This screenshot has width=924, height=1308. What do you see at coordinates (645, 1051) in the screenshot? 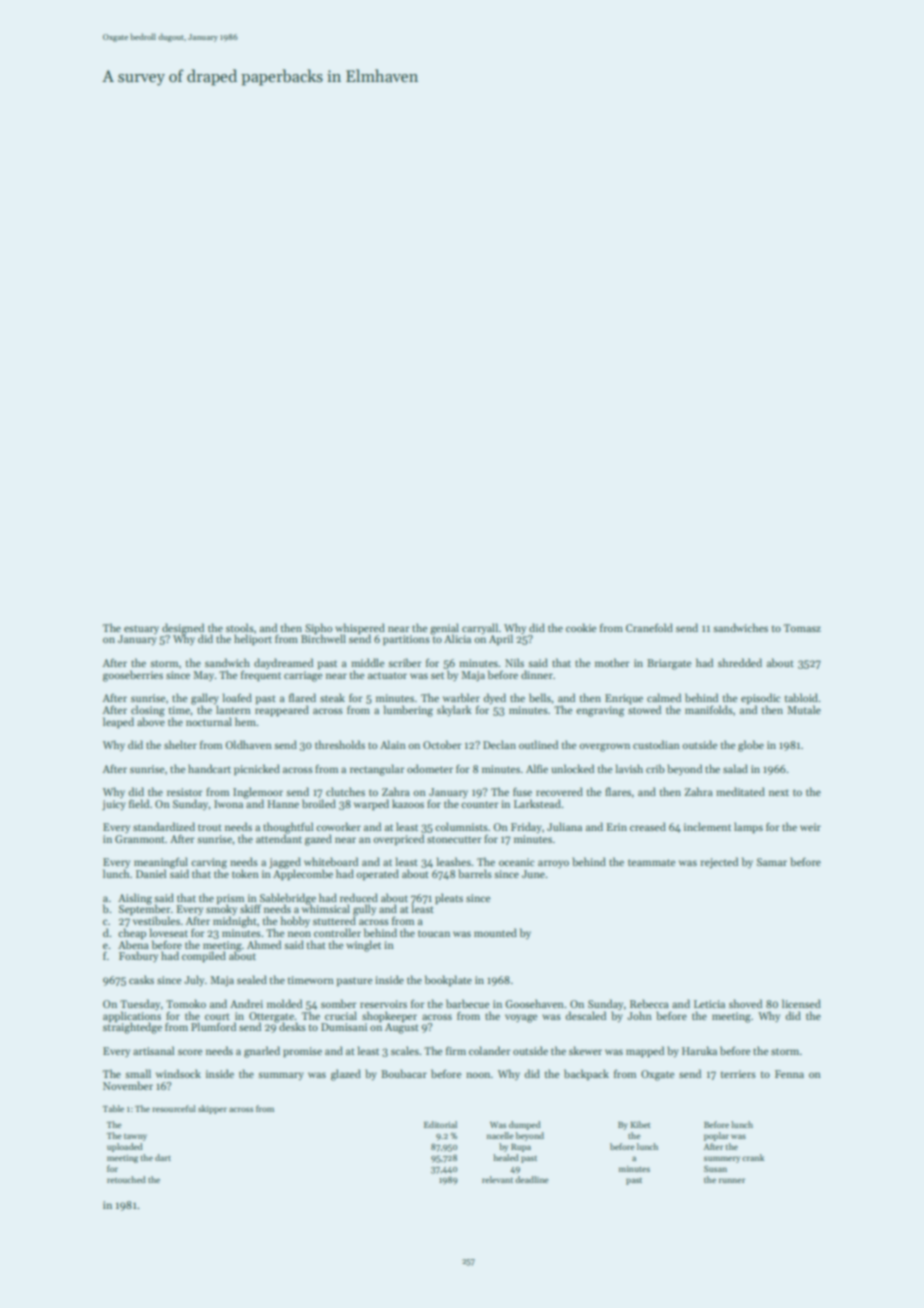
I see `mapped` at bounding box center [645, 1051].
